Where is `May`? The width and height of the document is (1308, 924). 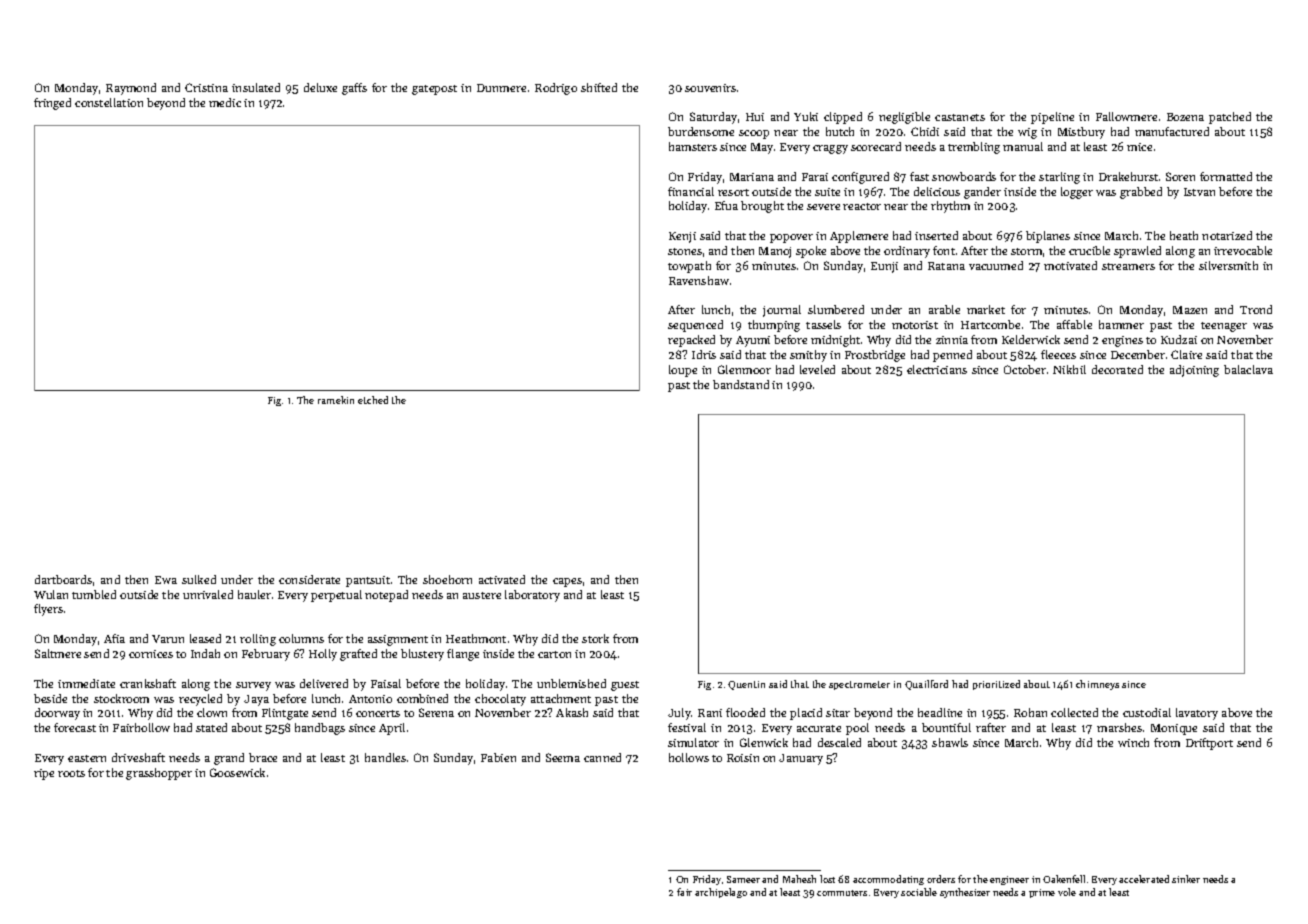 May is located at coordinates (762, 148).
